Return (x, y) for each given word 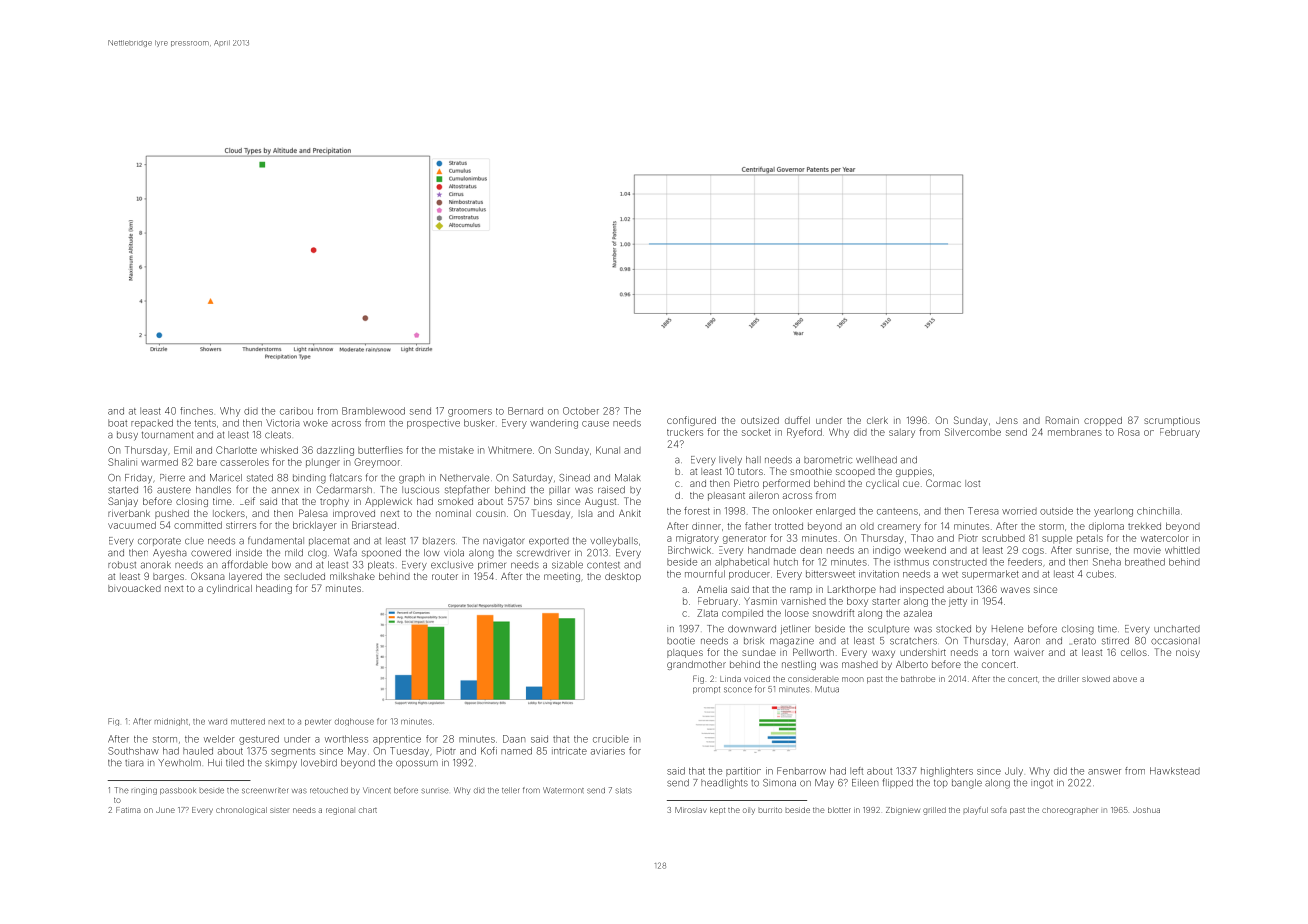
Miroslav (691, 810)
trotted (789, 526)
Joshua (1146, 810)
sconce (738, 690)
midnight (171, 722)
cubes (1100, 574)
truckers (685, 432)
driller (1068, 679)
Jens (1007, 421)
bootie (681, 641)
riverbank (129, 513)
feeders (1025, 562)
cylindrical (229, 589)
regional (340, 811)
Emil (183, 450)
